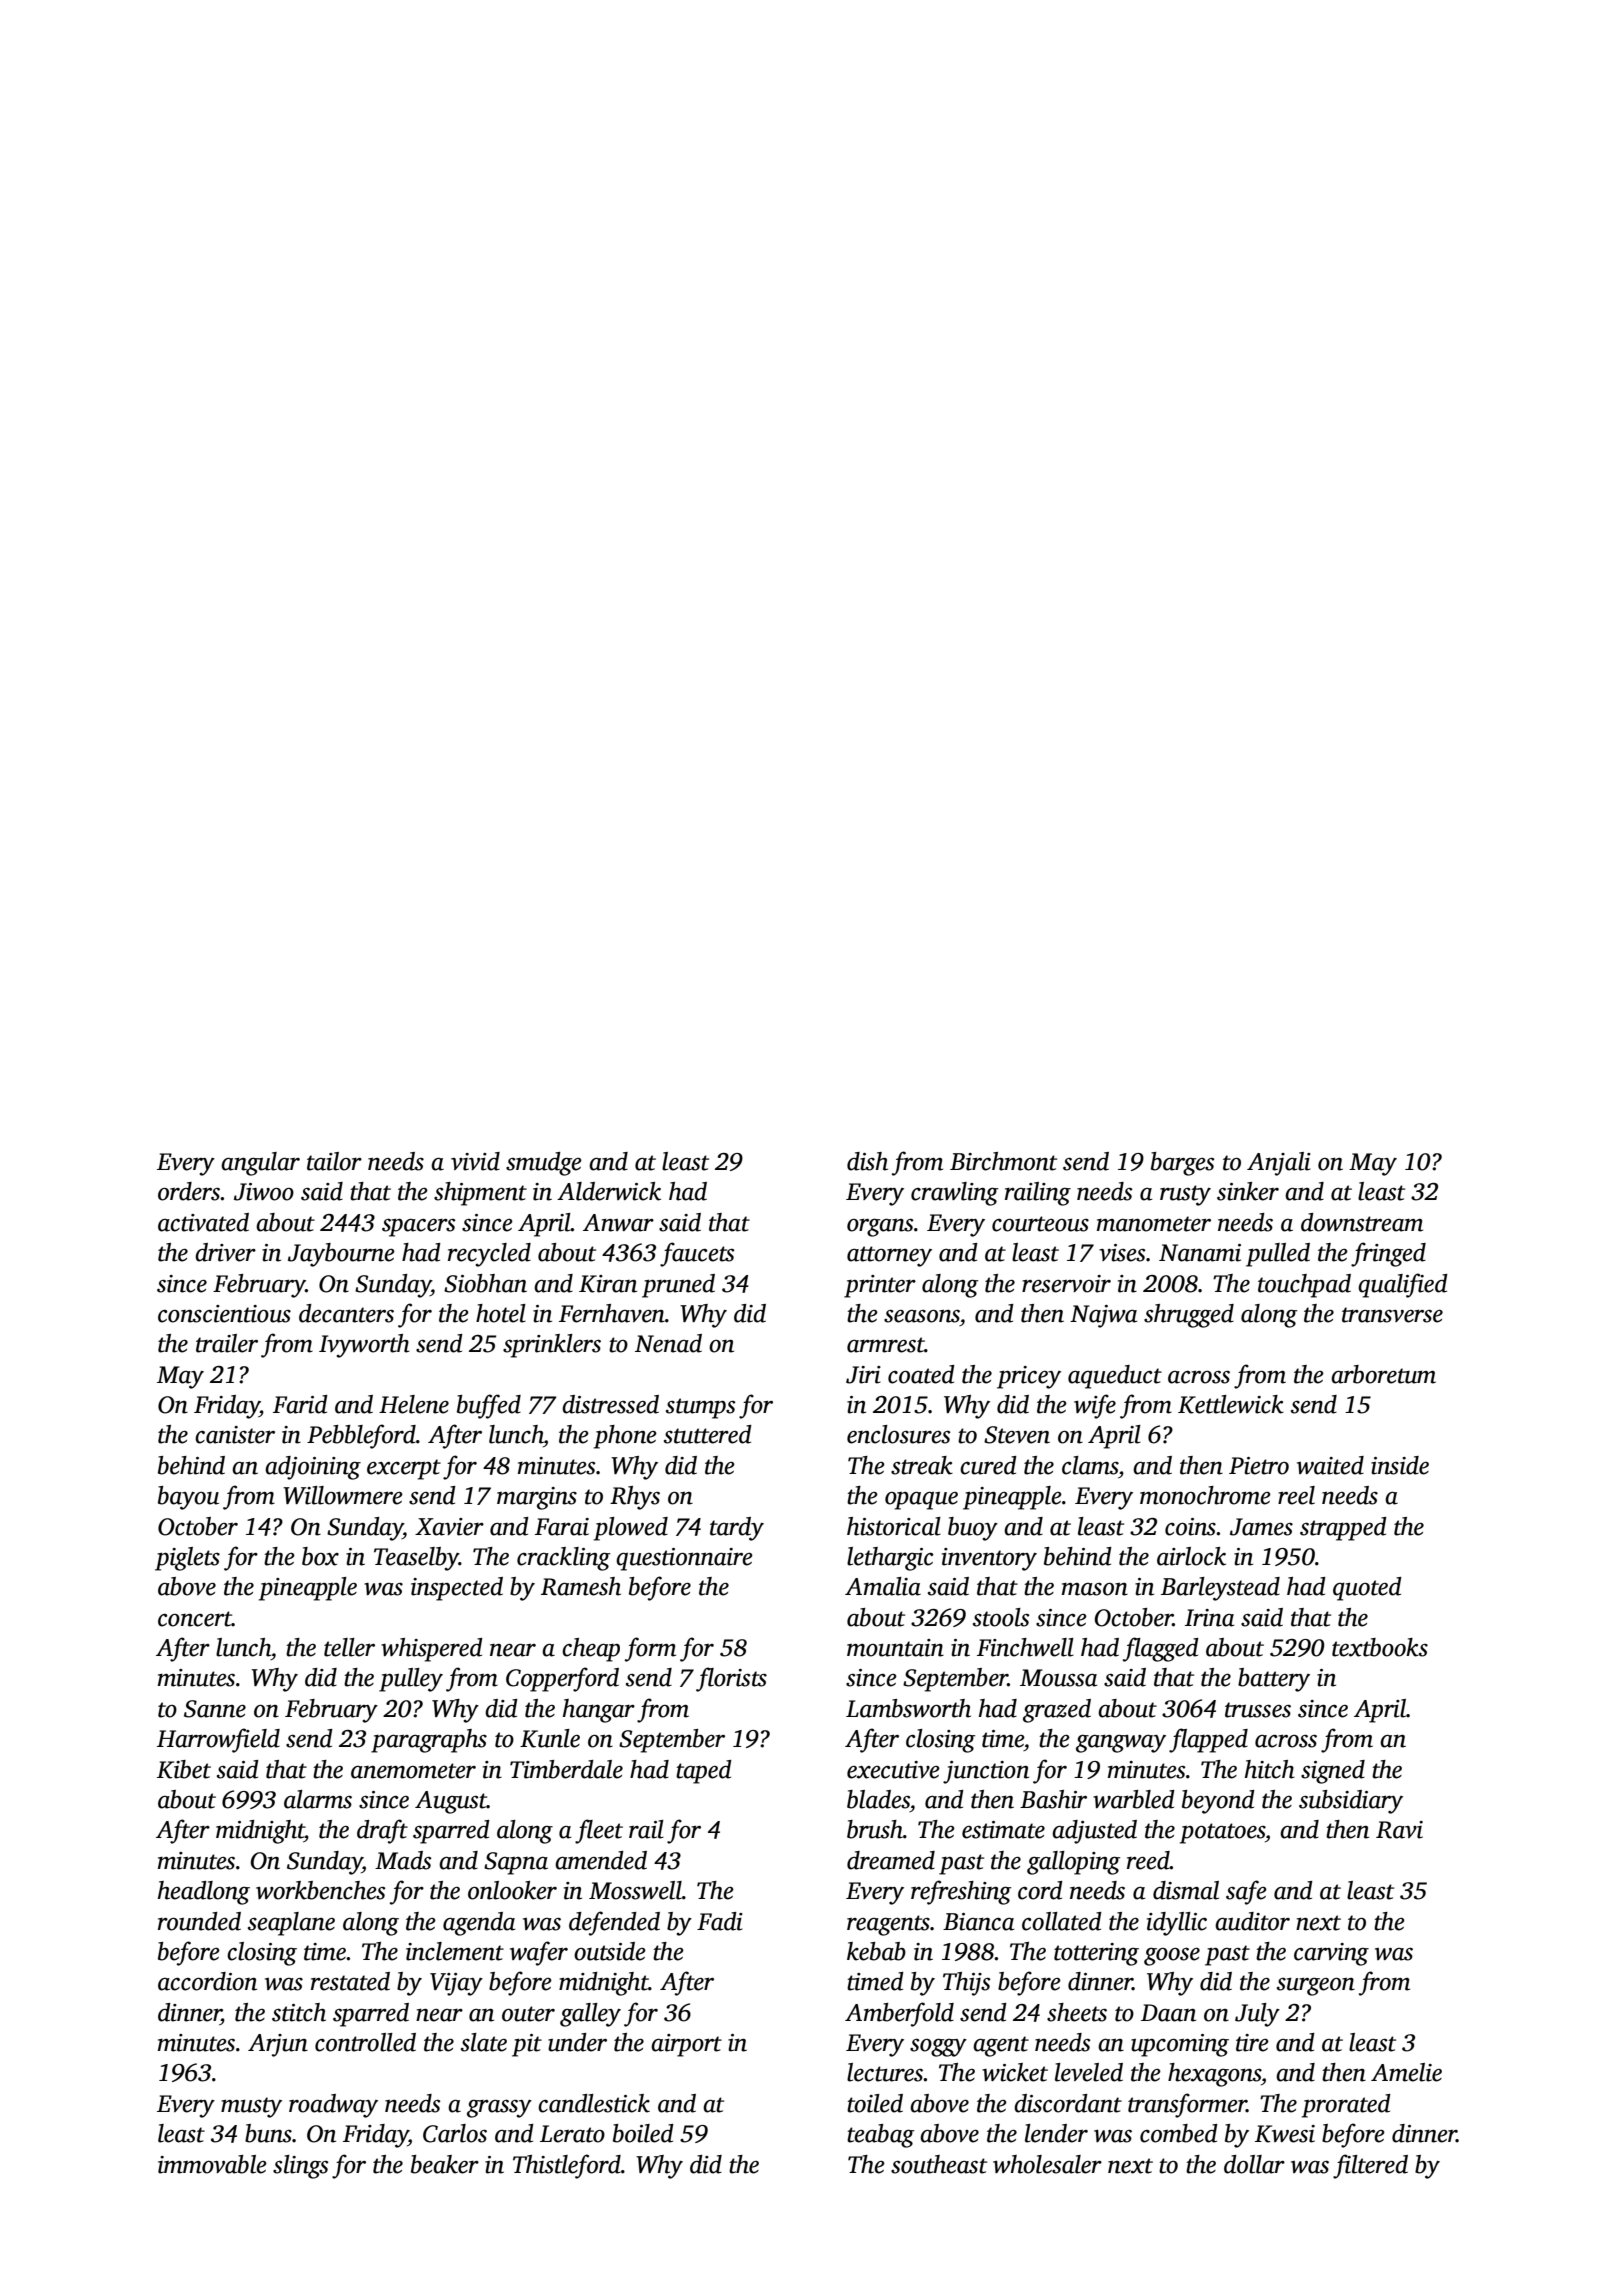 Image resolution: width=1620 pixels, height=2292 pixels. Describe the element at coordinates (1200, 1253) in the page. I see `Nanami` at that location.
